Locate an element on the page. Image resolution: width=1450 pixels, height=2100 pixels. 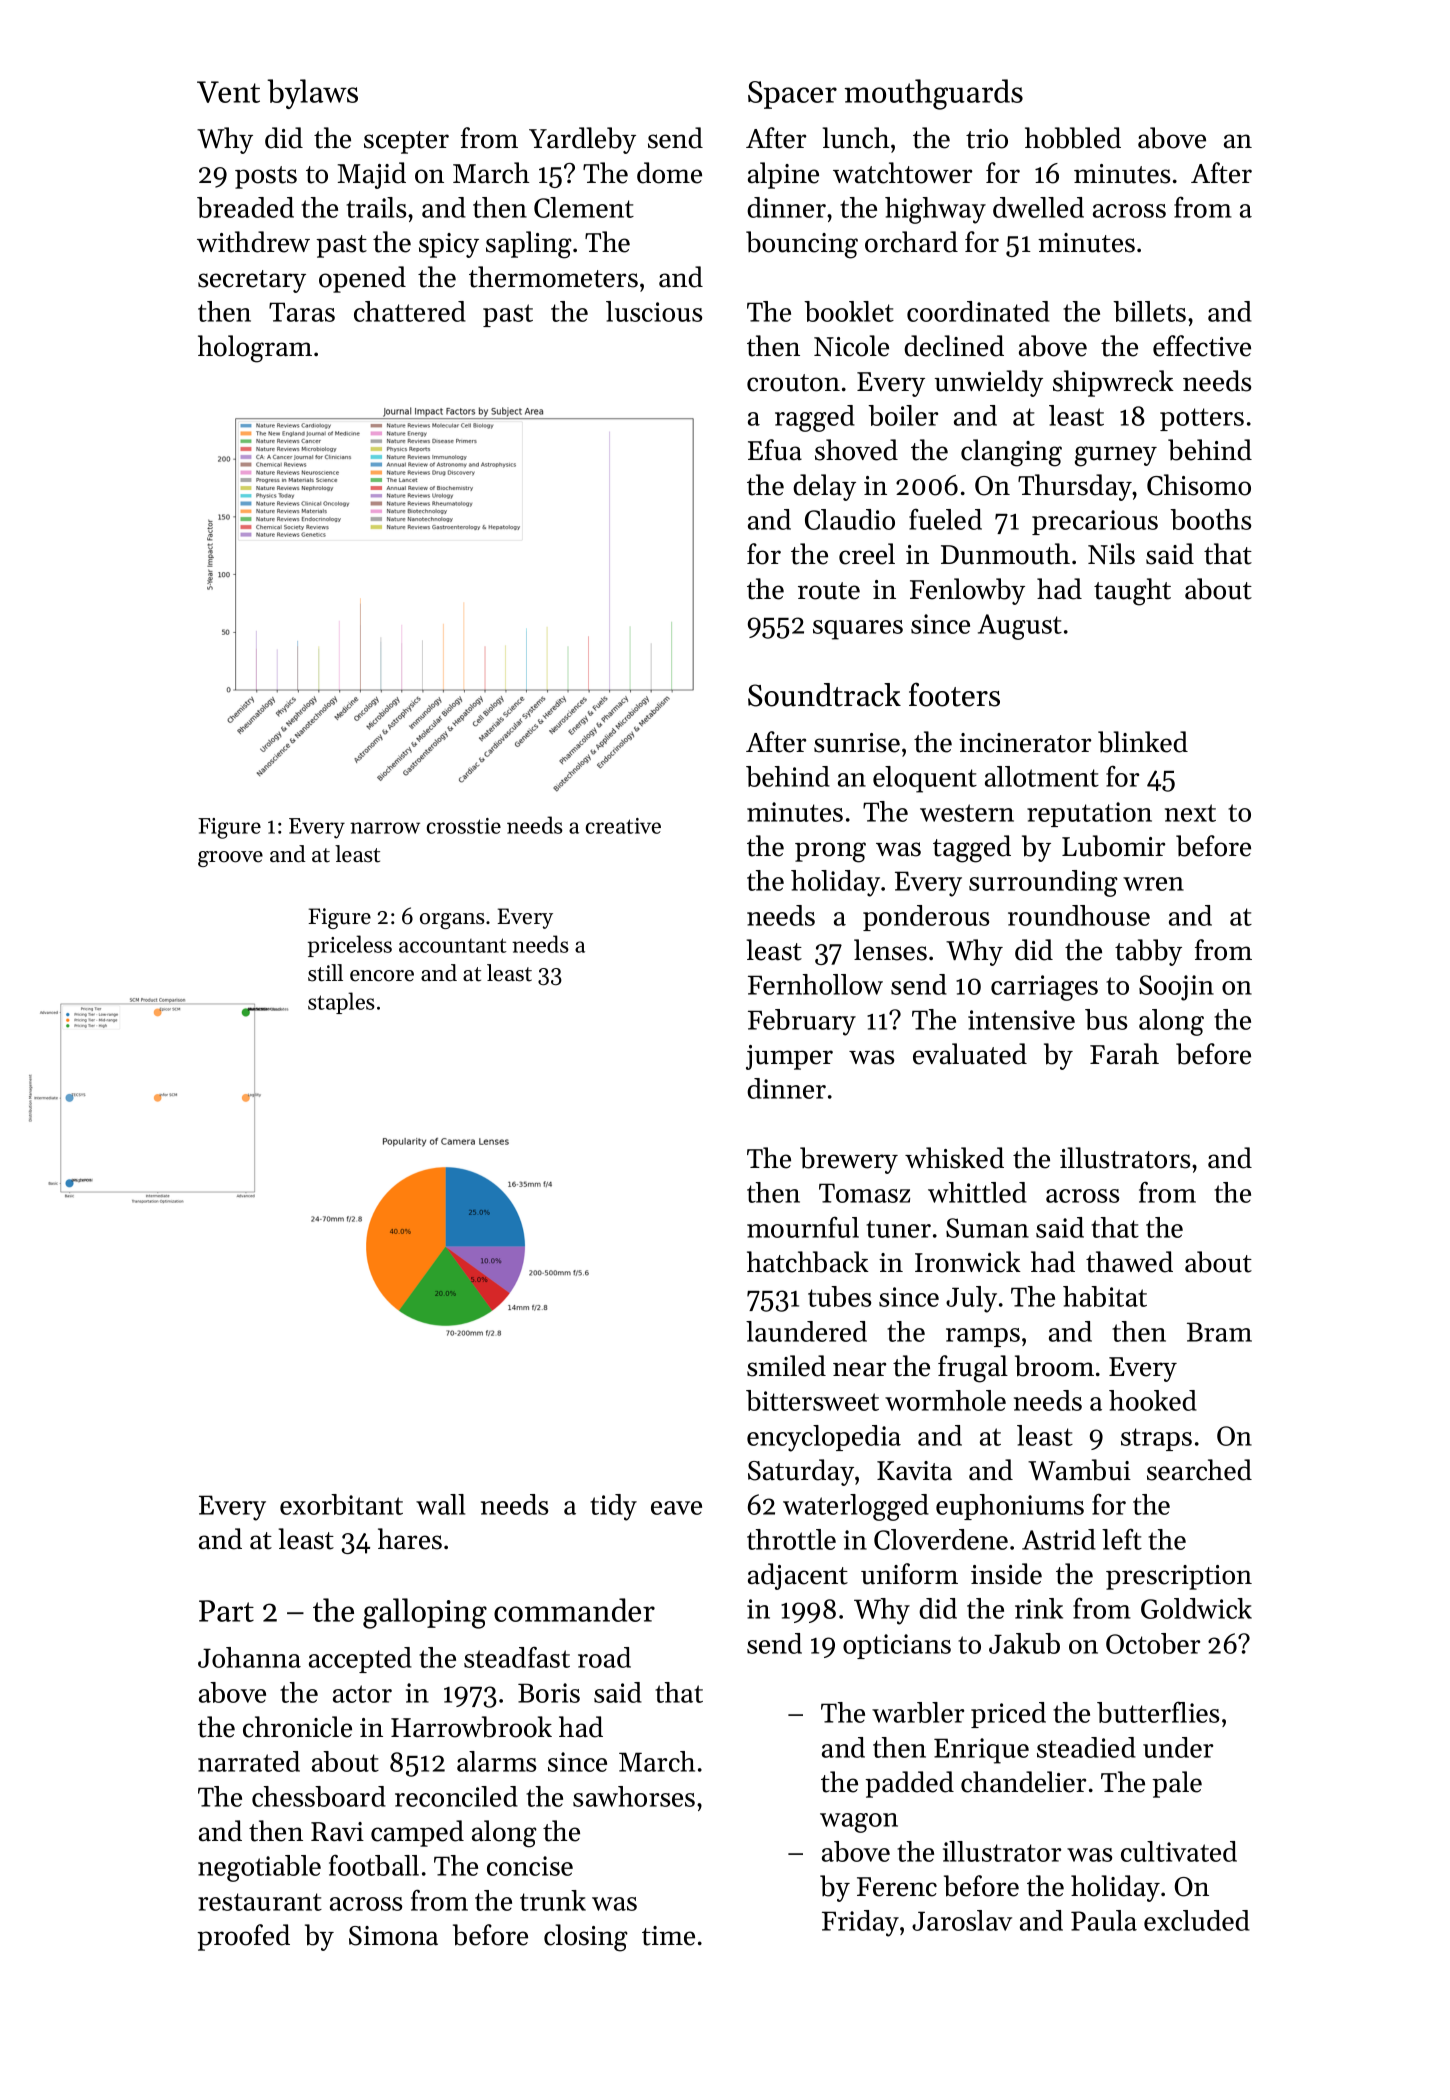
accountant is located at coordinates (453, 945).
